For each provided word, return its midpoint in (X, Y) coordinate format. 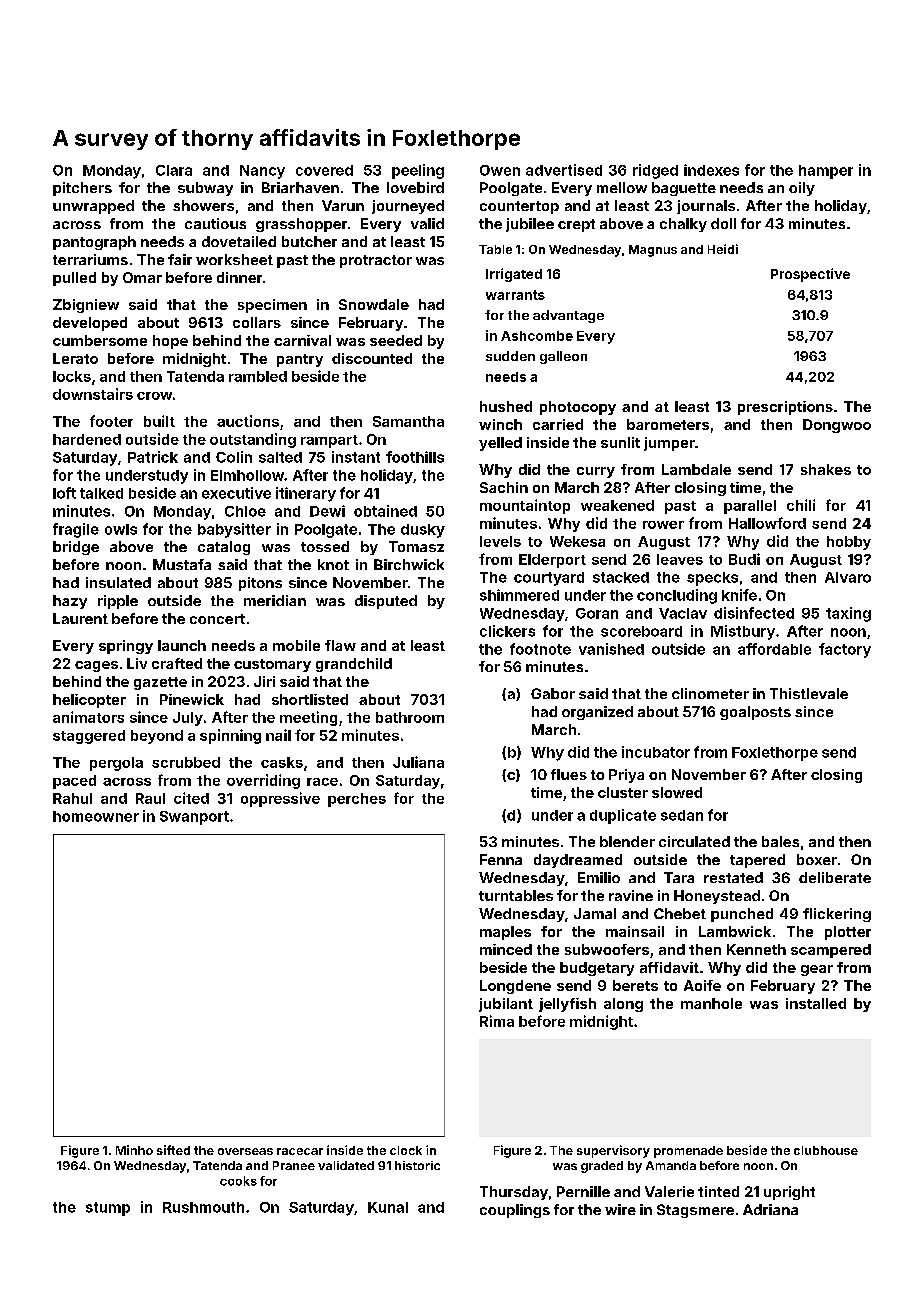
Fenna (501, 859)
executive (236, 493)
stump (108, 1209)
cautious (215, 223)
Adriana (770, 1209)
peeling (418, 171)
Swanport (194, 818)
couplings (515, 1211)
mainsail (635, 931)
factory (845, 650)
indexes (711, 170)
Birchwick (409, 564)
